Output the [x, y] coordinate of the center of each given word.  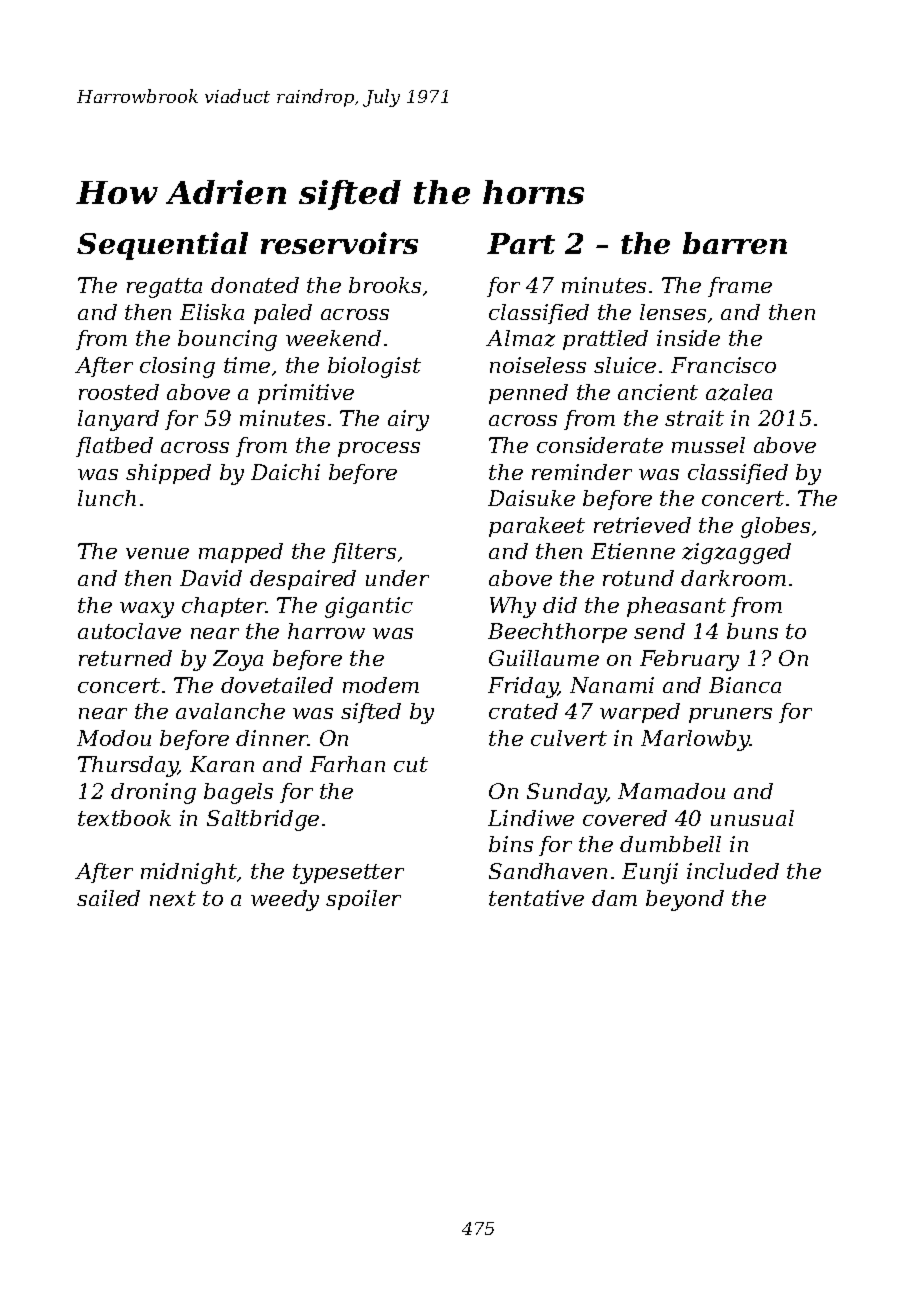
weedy [285, 900]
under [397, 578]
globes [775, 527]
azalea [739, 392]
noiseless [538, 365]
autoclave [129, 631]
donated [255, 285]
